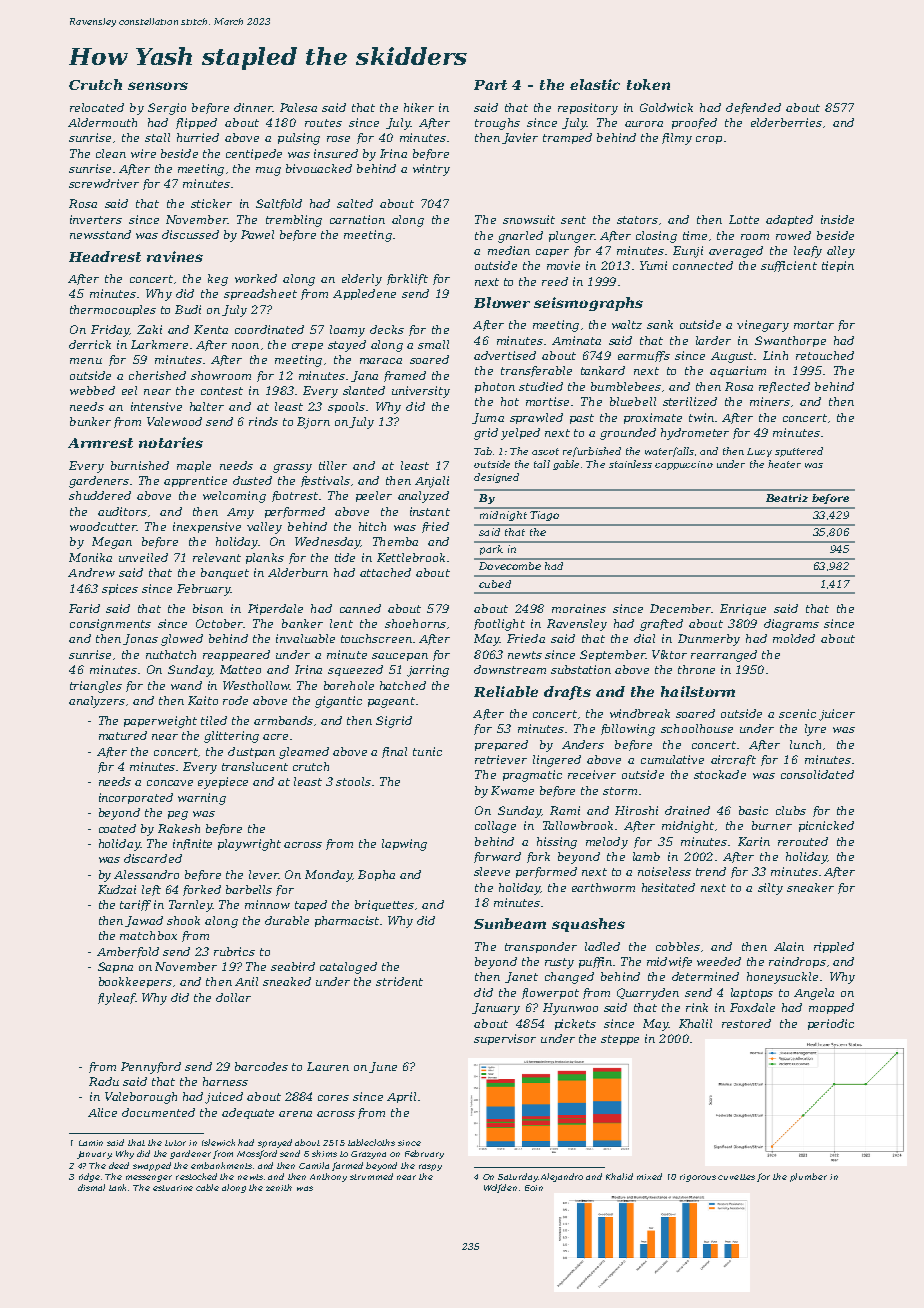 The width and height of the screenshot is (924, 1308). I want to click on sensors, so click(158, 86).
